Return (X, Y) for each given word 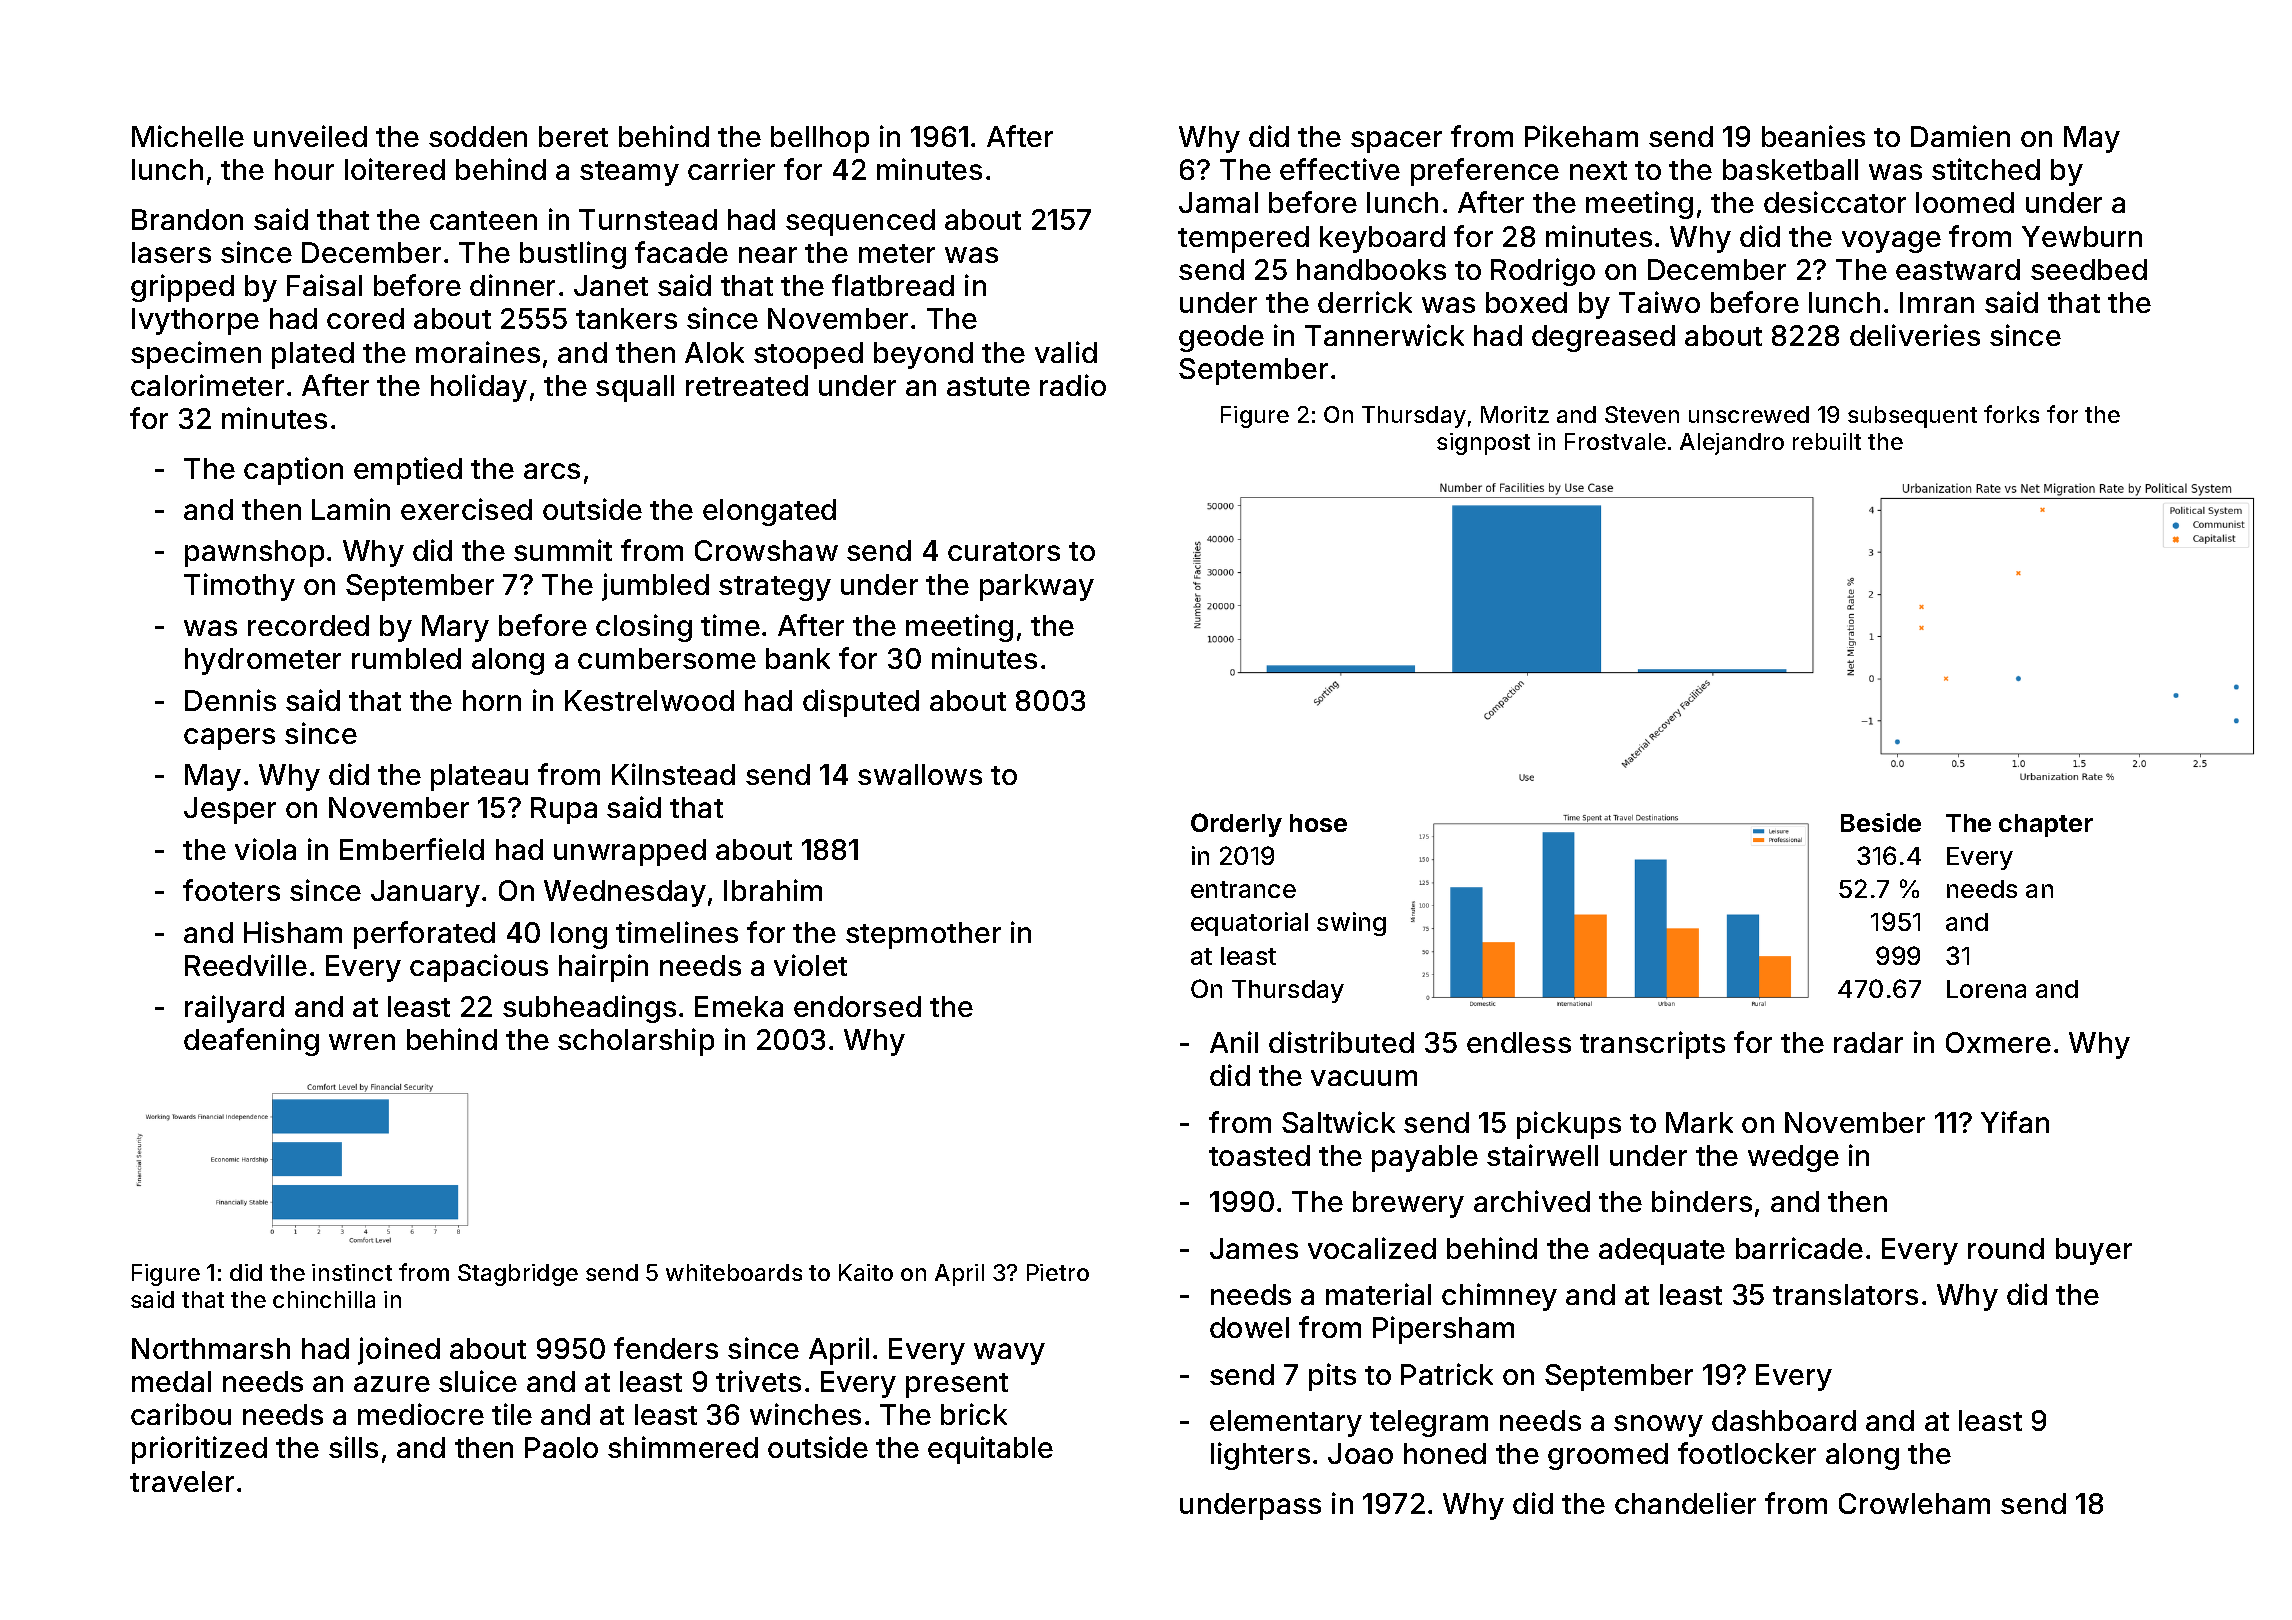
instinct (352, 1272)
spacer (1396, 142)
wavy (1009, 1354)
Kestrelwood (649, 700)
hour (304, 169)
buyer (2094, 1251)
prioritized (199, 1450)
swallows (920, 774)
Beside (1881, 822)
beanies (1813, 136)
